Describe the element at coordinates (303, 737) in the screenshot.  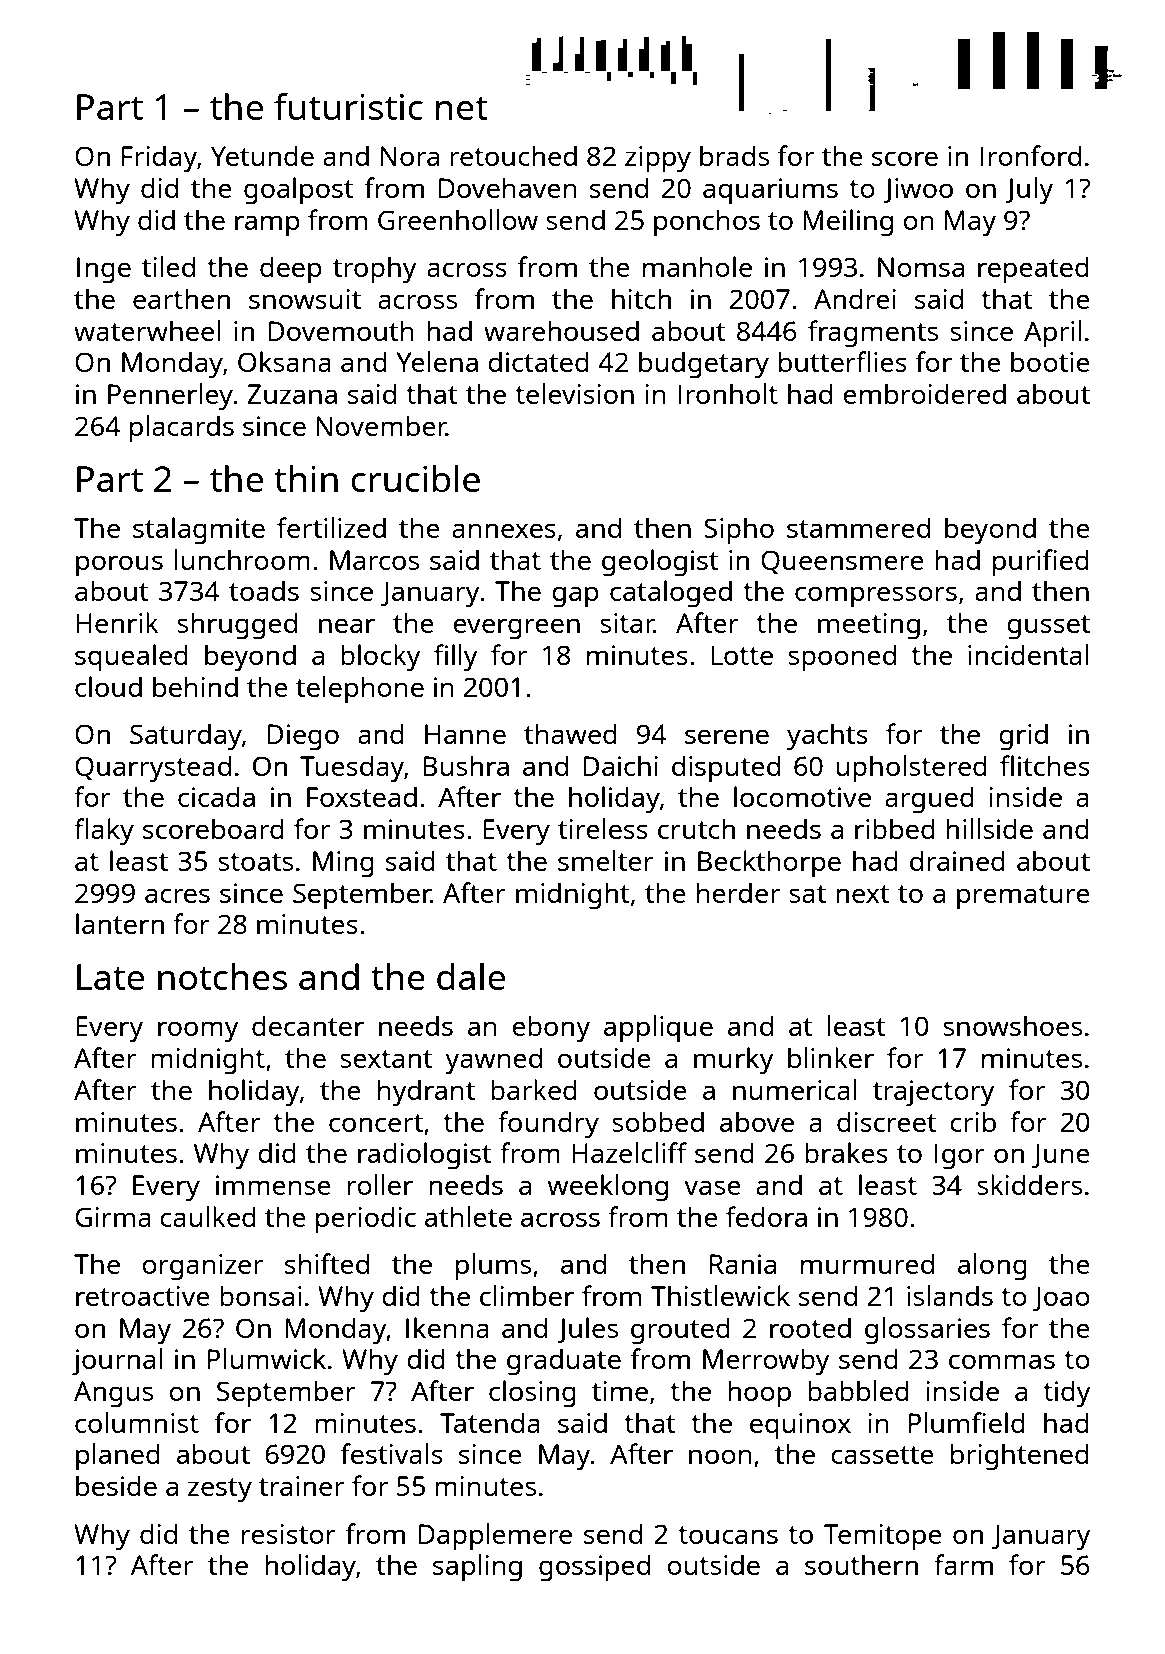
I see `Diego` at that location.
